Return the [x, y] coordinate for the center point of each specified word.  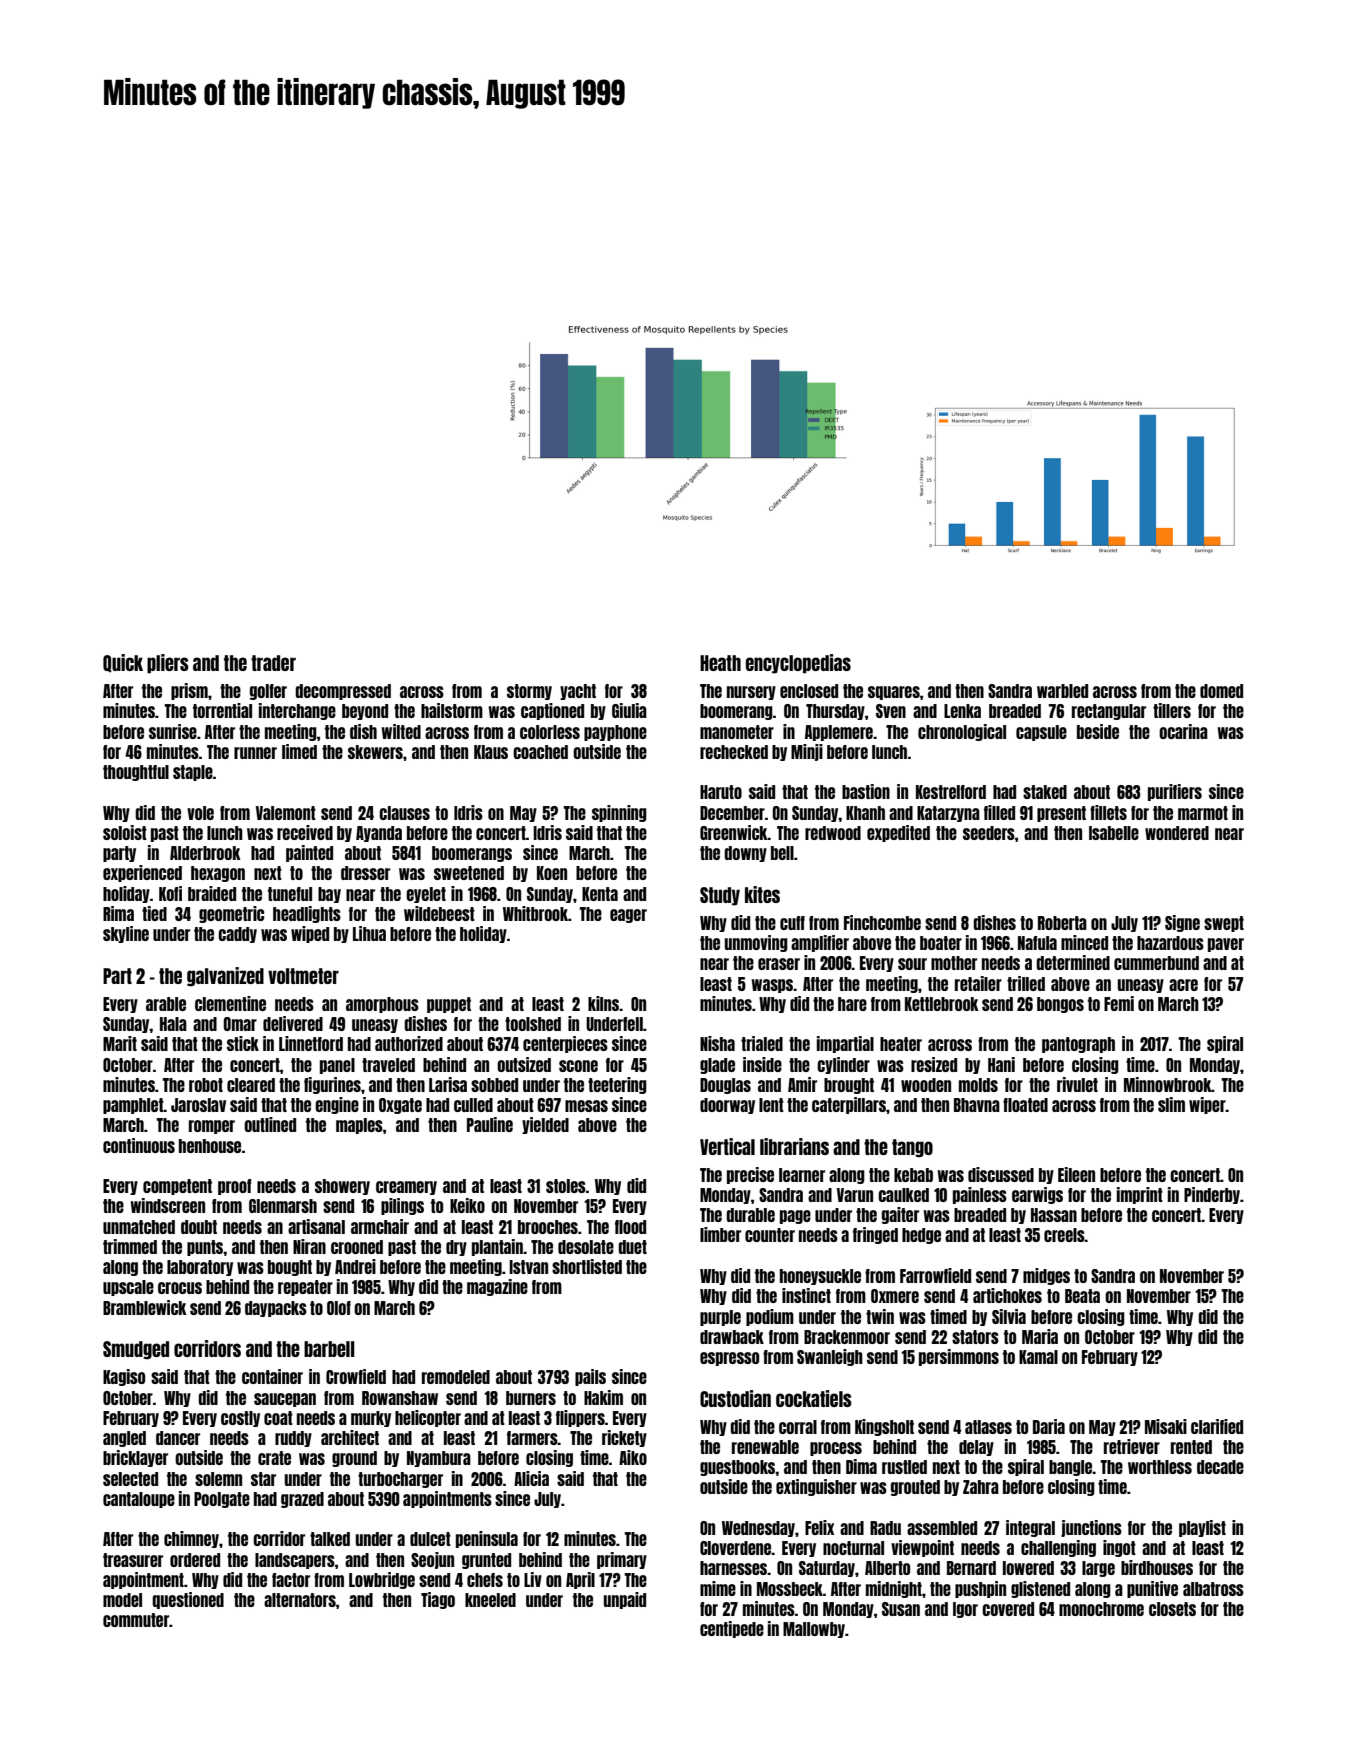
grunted [486, 1561]
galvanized [225, 977]
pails [590, 1377]
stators [975, 1337]
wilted [401, 731]
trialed [762, 1043]
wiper [1207, 1105]
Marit [120, 1043]
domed [1221, 691]
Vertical [727, 1146]
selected [130, 1479]
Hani [1001, 1064]
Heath [720, 663]
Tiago [438, 1600]
